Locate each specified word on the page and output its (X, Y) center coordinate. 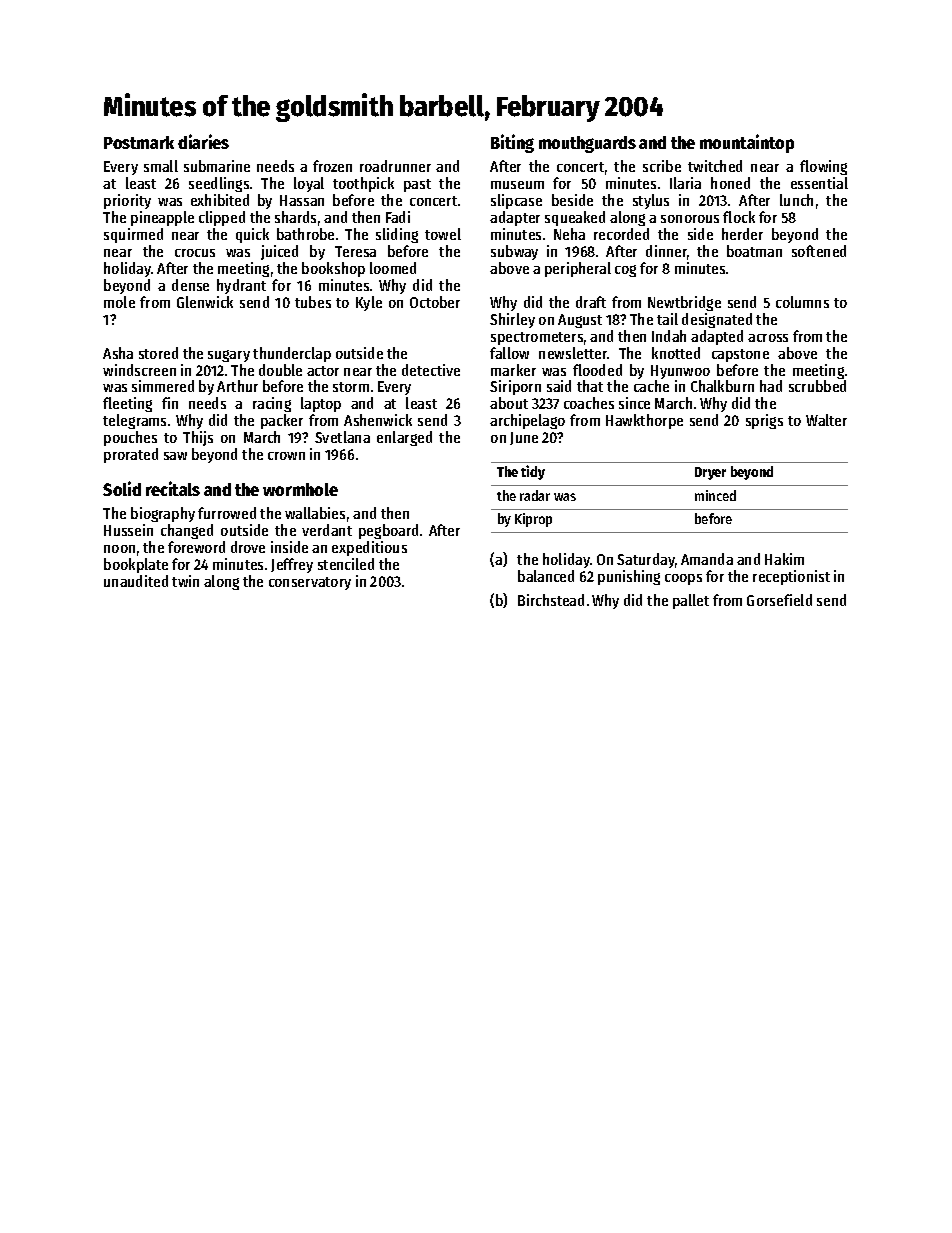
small (161, 166)
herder (742, 234)
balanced (546, 576)
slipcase (516, 201)
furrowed (227, 513)
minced (715, 495)
